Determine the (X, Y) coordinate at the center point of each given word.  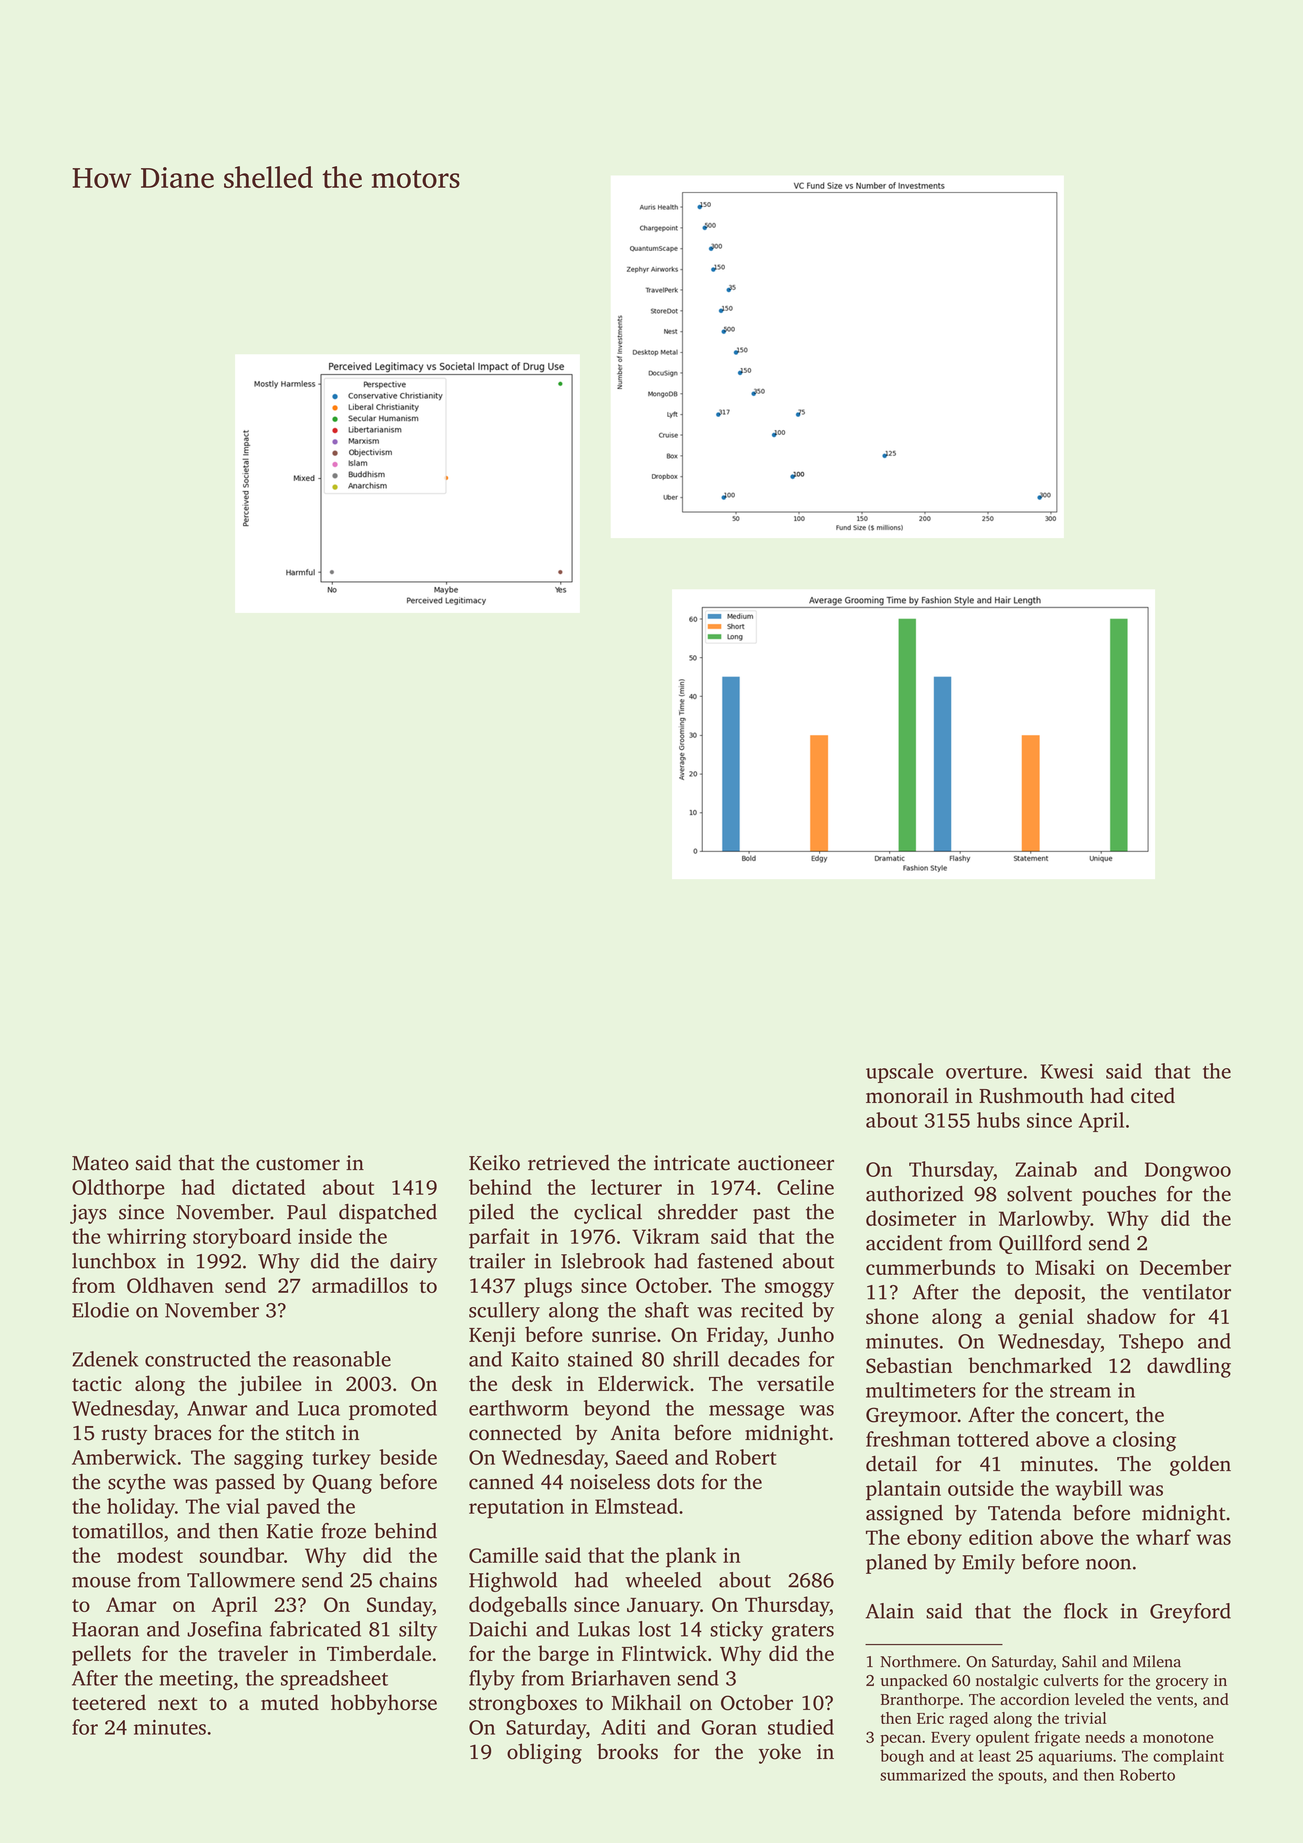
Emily (989, 1564)
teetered (109, 1702)
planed (896, 1564)
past (771, 1215)
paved (293, 1508)
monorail (907, 1095)
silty (418, 1631)
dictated (268, 1187)
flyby (492, 1680)
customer (298, 1164)
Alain (890, 1611)
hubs (998, 1120)
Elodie (100, 1310)
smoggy (799, 1290)
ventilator (1186, 1292)
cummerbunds (930, 1267)
